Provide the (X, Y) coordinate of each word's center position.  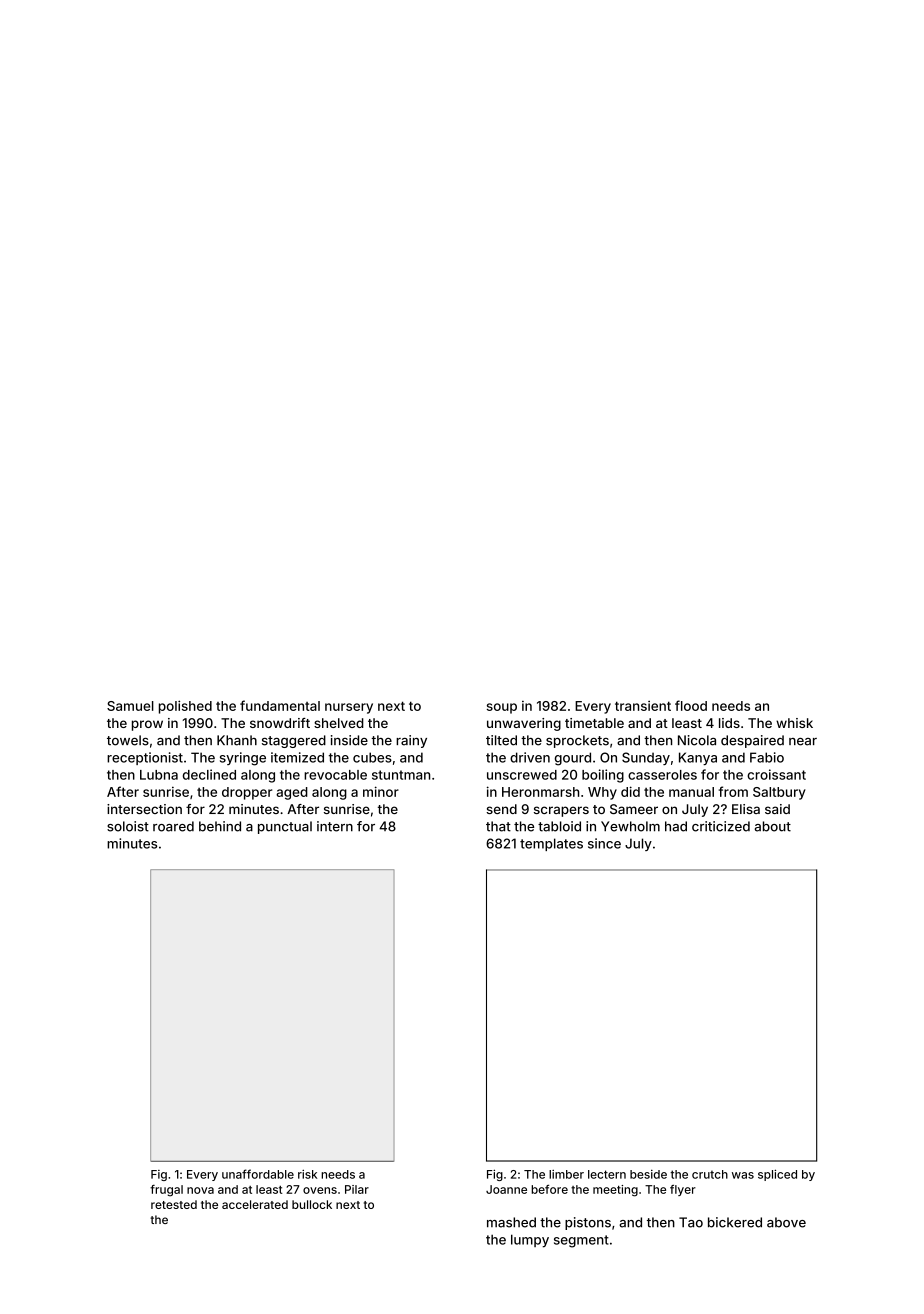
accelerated (255, 1204)
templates (551, 844)
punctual (285, 827)
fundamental (280, 705)
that (498, 826)
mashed (511, 1222)
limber (566, 1174)
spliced (777, 1175)
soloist (128, 826)
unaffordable (258, 1174)
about (773, 826)
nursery (349, 708)
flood (691, 705)
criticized (721, 826)
